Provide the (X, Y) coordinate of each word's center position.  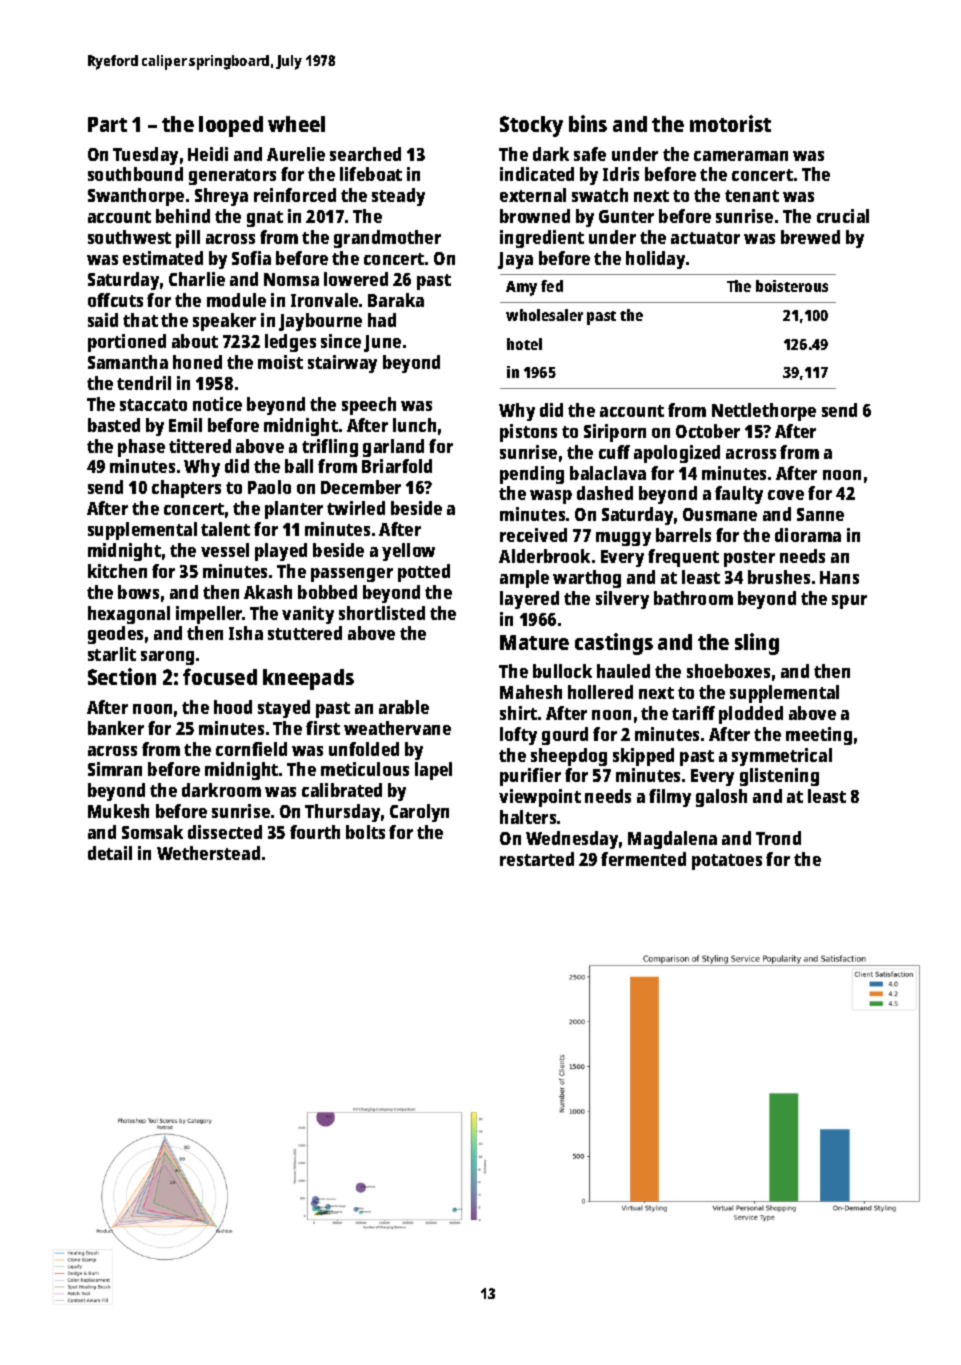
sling (757, 644)
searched (365, 154)
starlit (112, 654)
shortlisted (382, 613)
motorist (730, 123)
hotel (524, 344)
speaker (224, 322)
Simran (115, 769)
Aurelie (296, 154)
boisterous (792, 286)
